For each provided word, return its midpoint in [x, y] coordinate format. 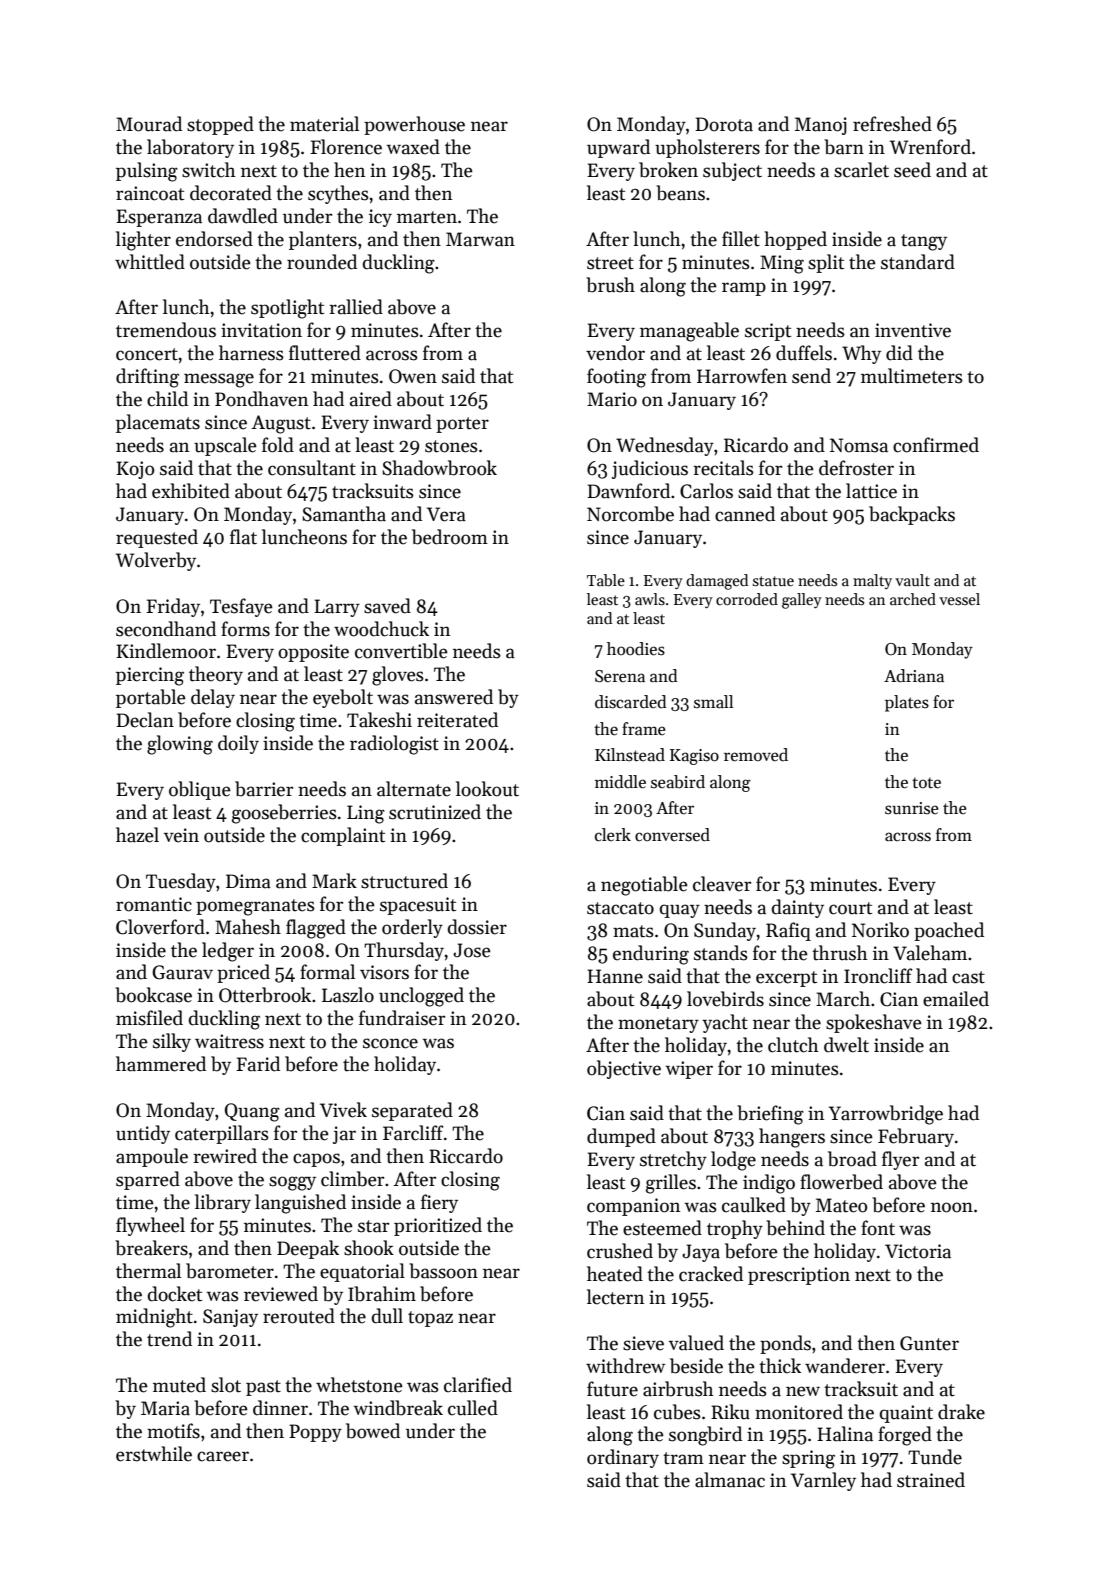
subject [732, 171]
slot [226, 1385]
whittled [150, 262]
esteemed [662, 1228]
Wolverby [156, 561]
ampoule [152, 1157]
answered [454, 697]
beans [680, 193]
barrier [264, 789]
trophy [735, 1229]
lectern [615, 1297]
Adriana [914, 676]
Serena [620, 676]
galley [802, 601]
